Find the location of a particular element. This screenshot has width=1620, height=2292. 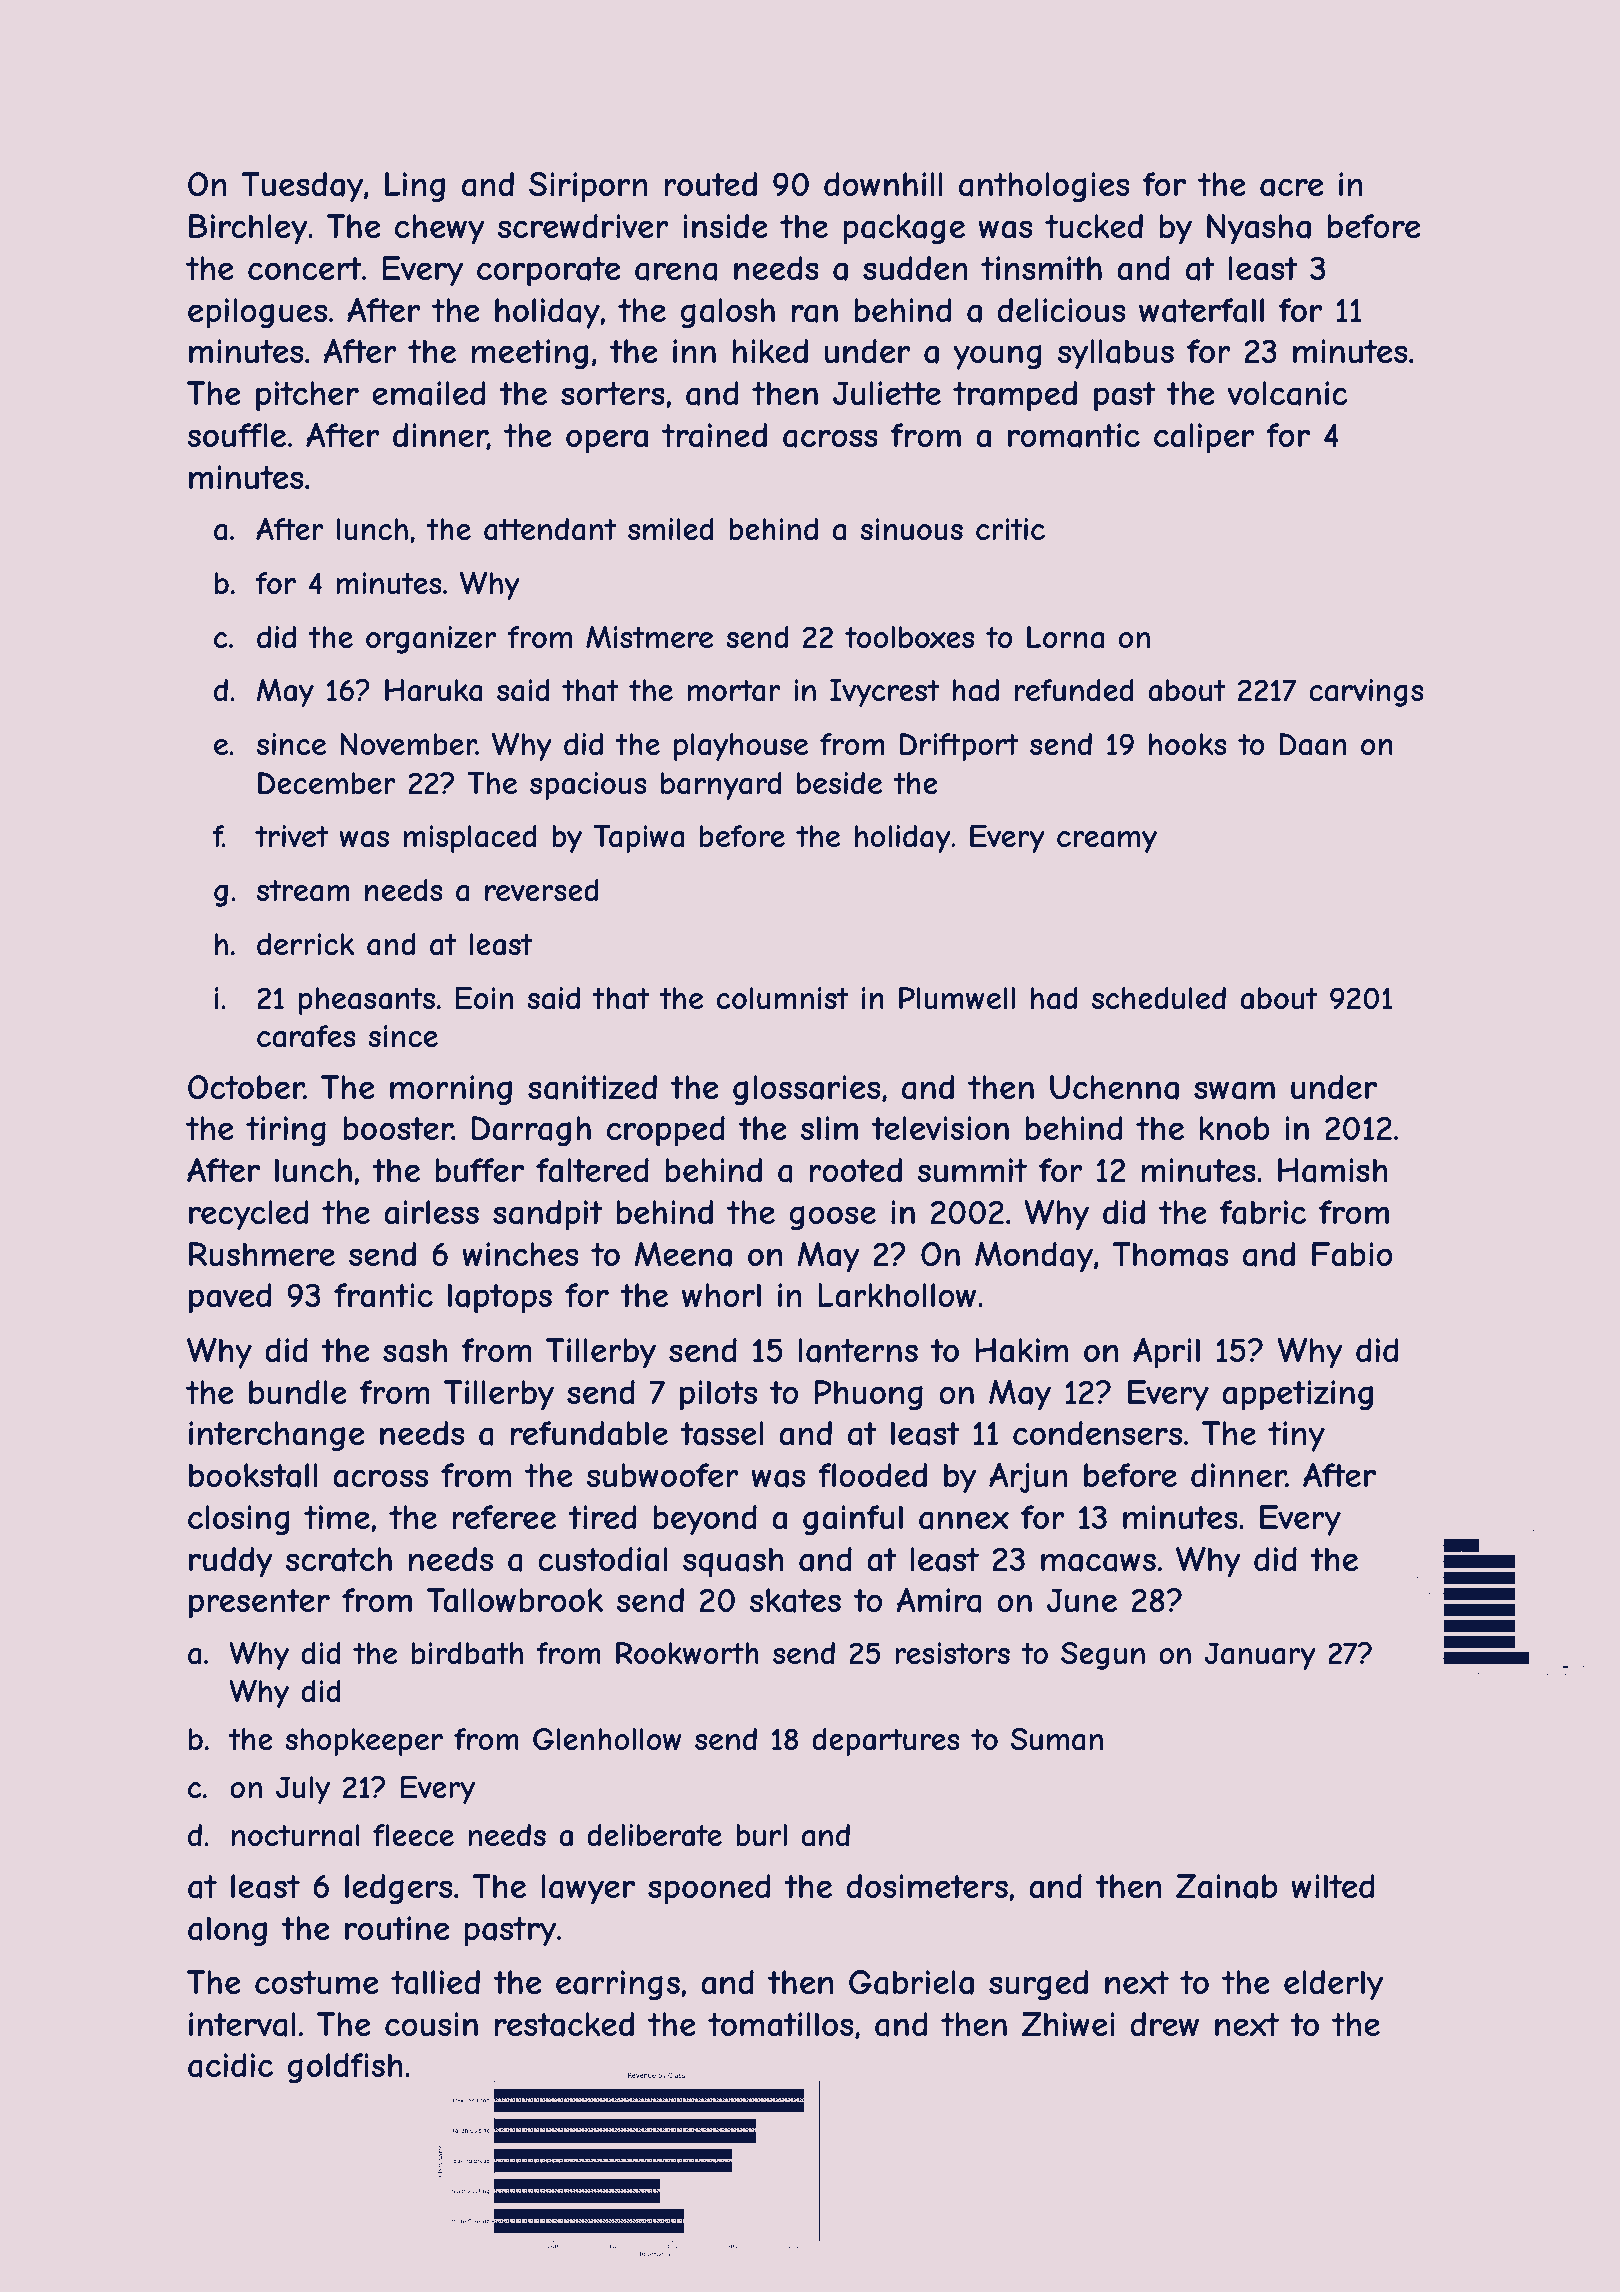

acre is located at coordinates (1291, 187).
